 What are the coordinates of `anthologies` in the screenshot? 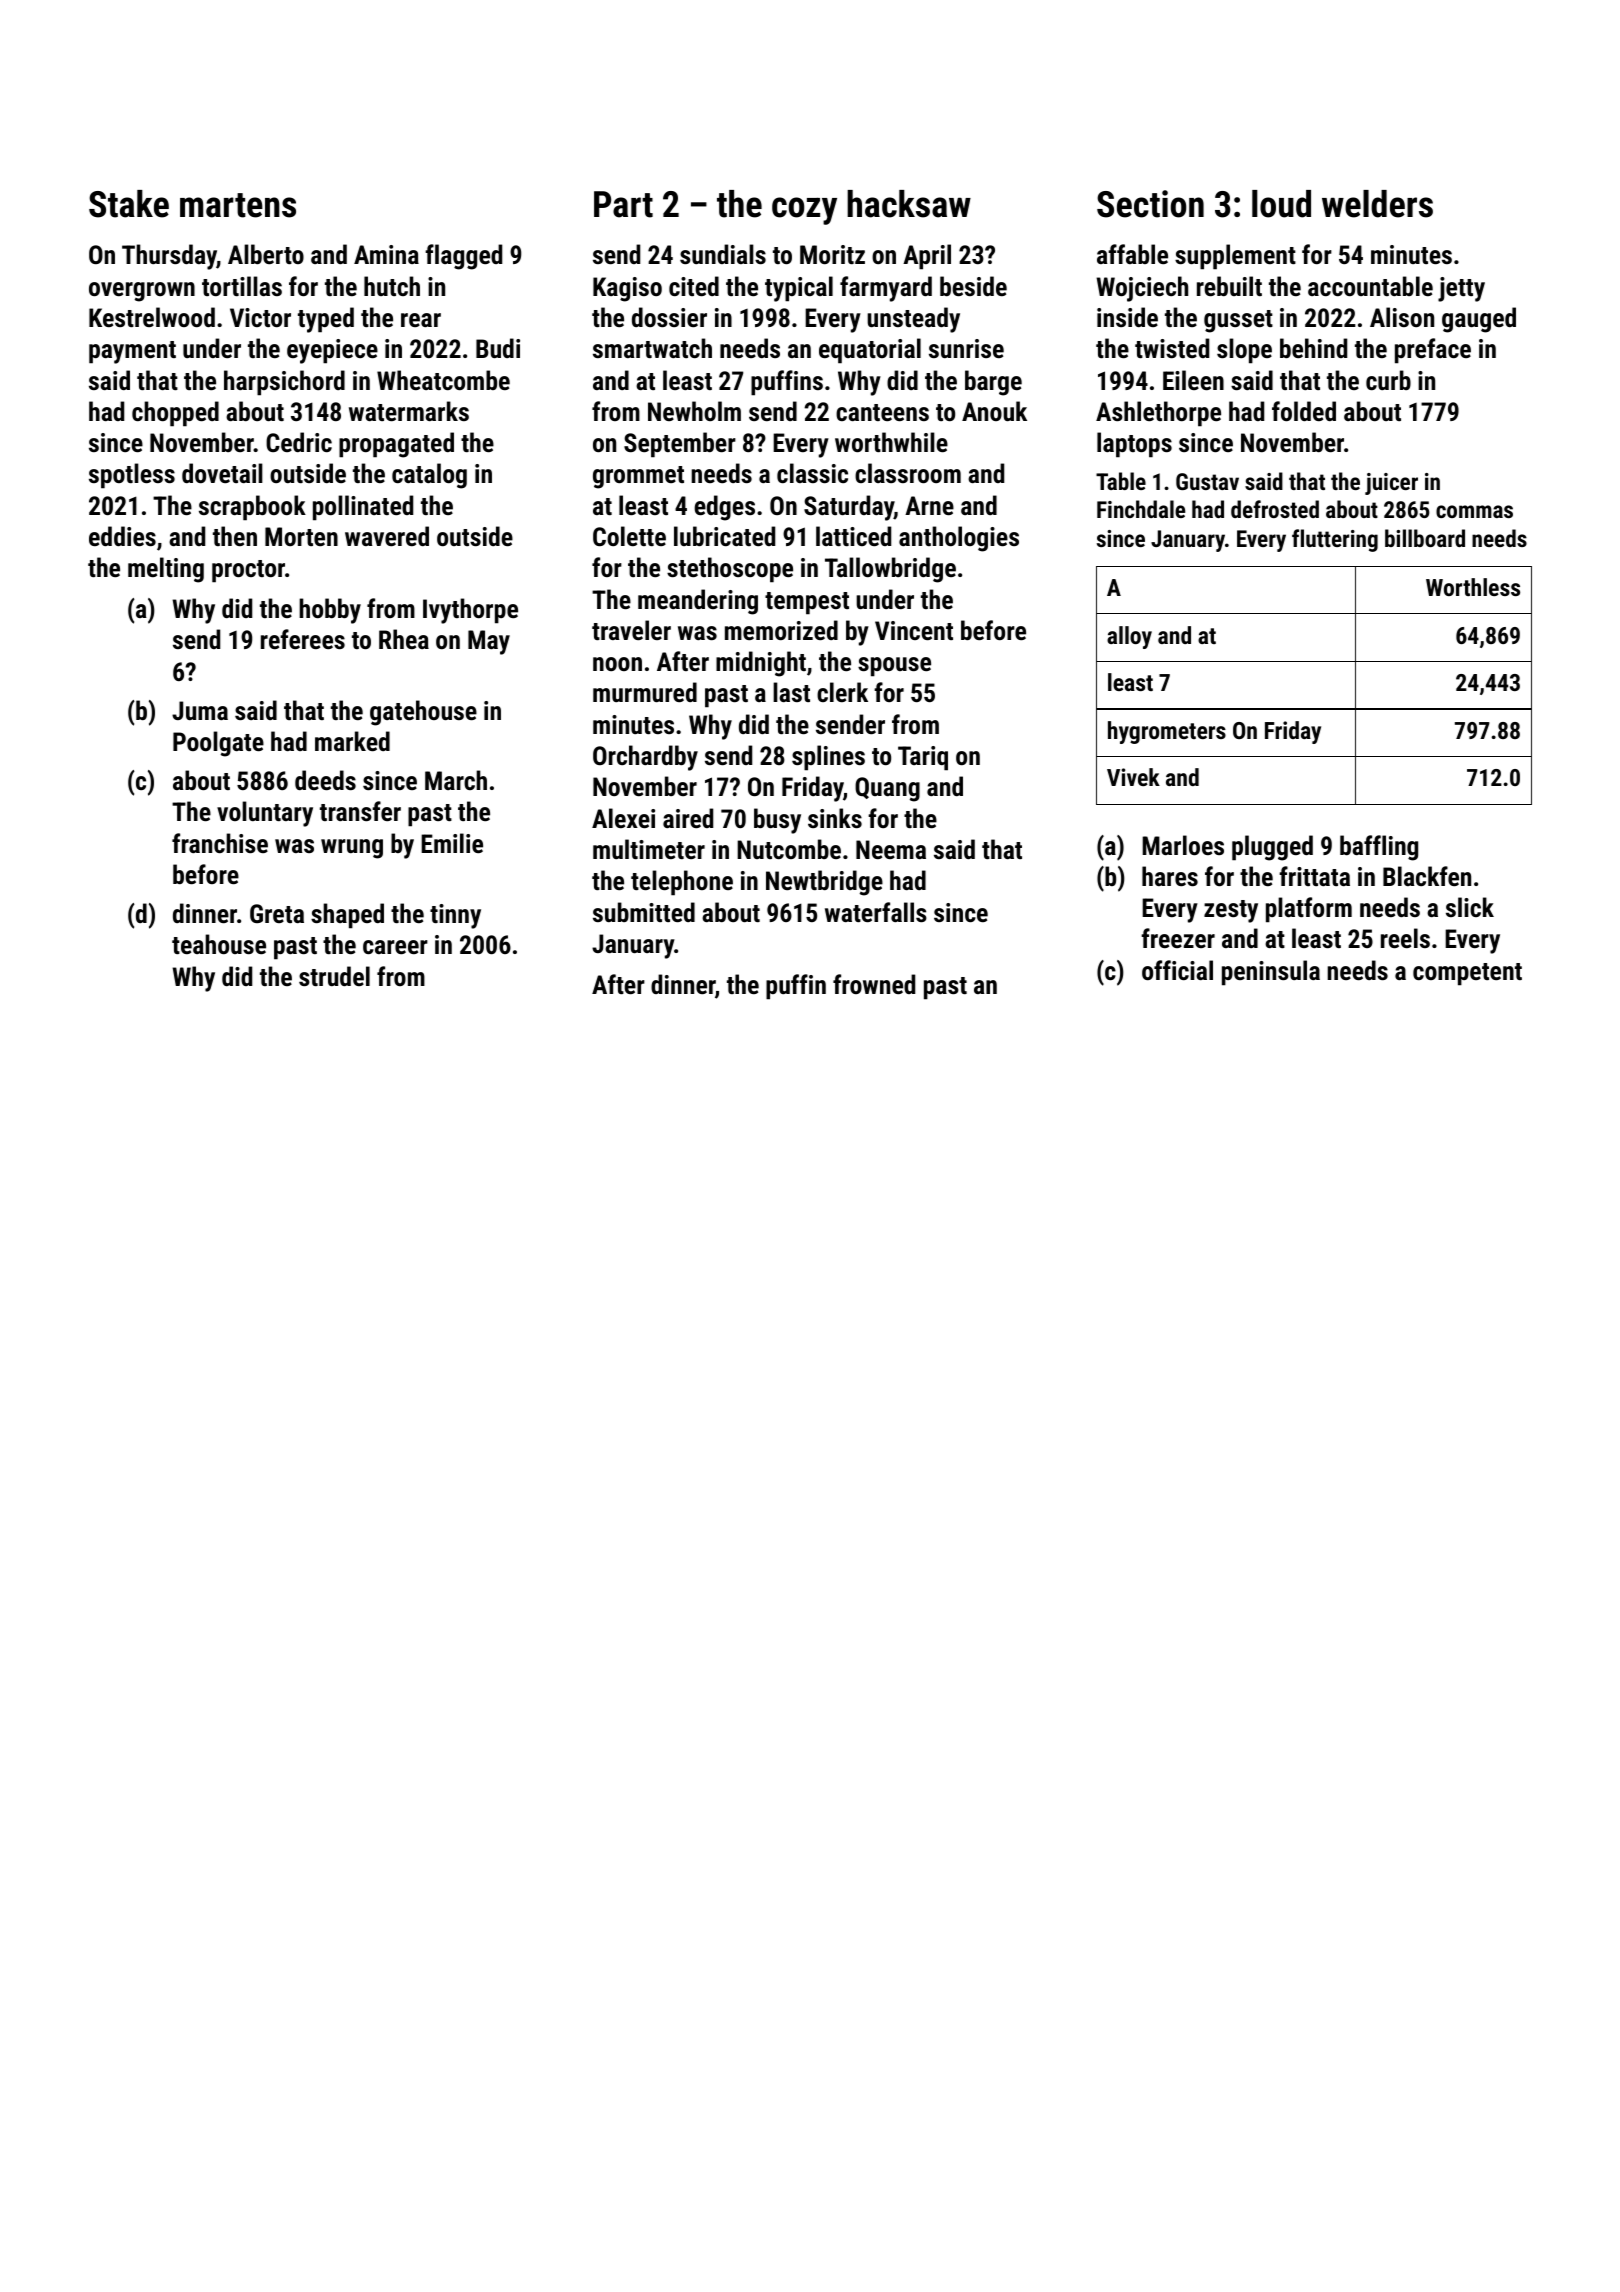 It's located at (959, 539).
